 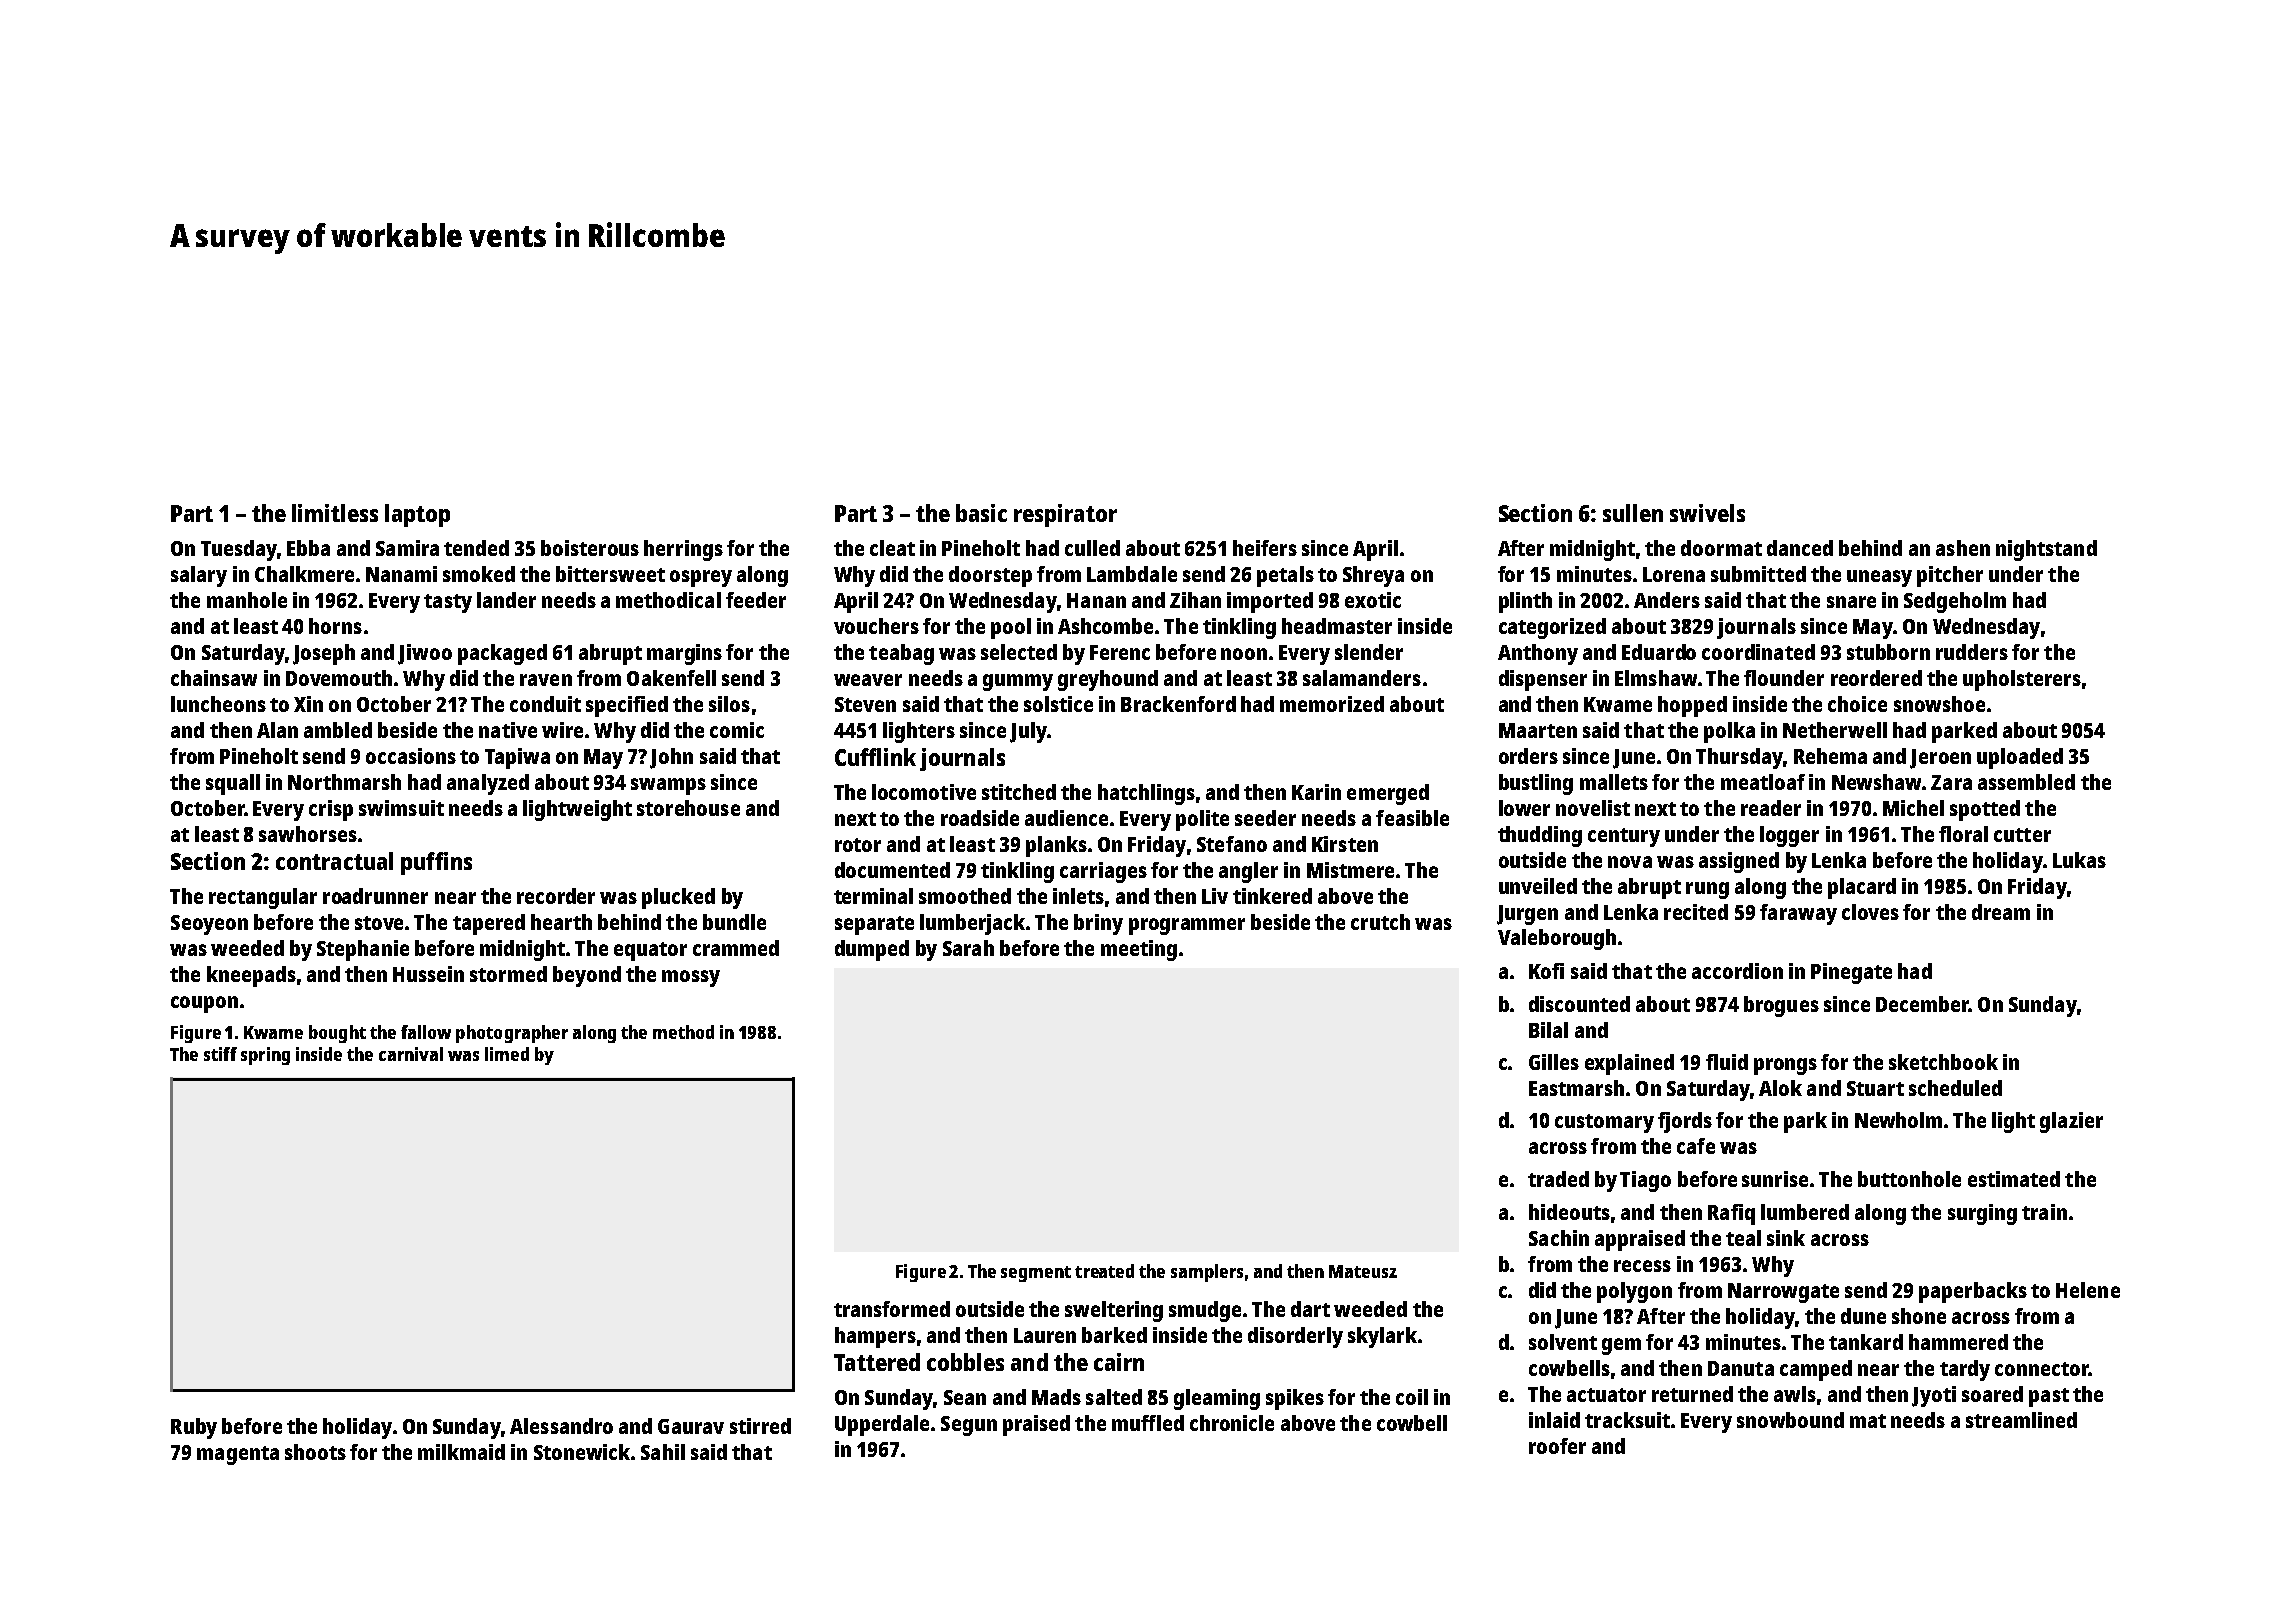 I want to click on transformed, so click(x=892, y=1309).
